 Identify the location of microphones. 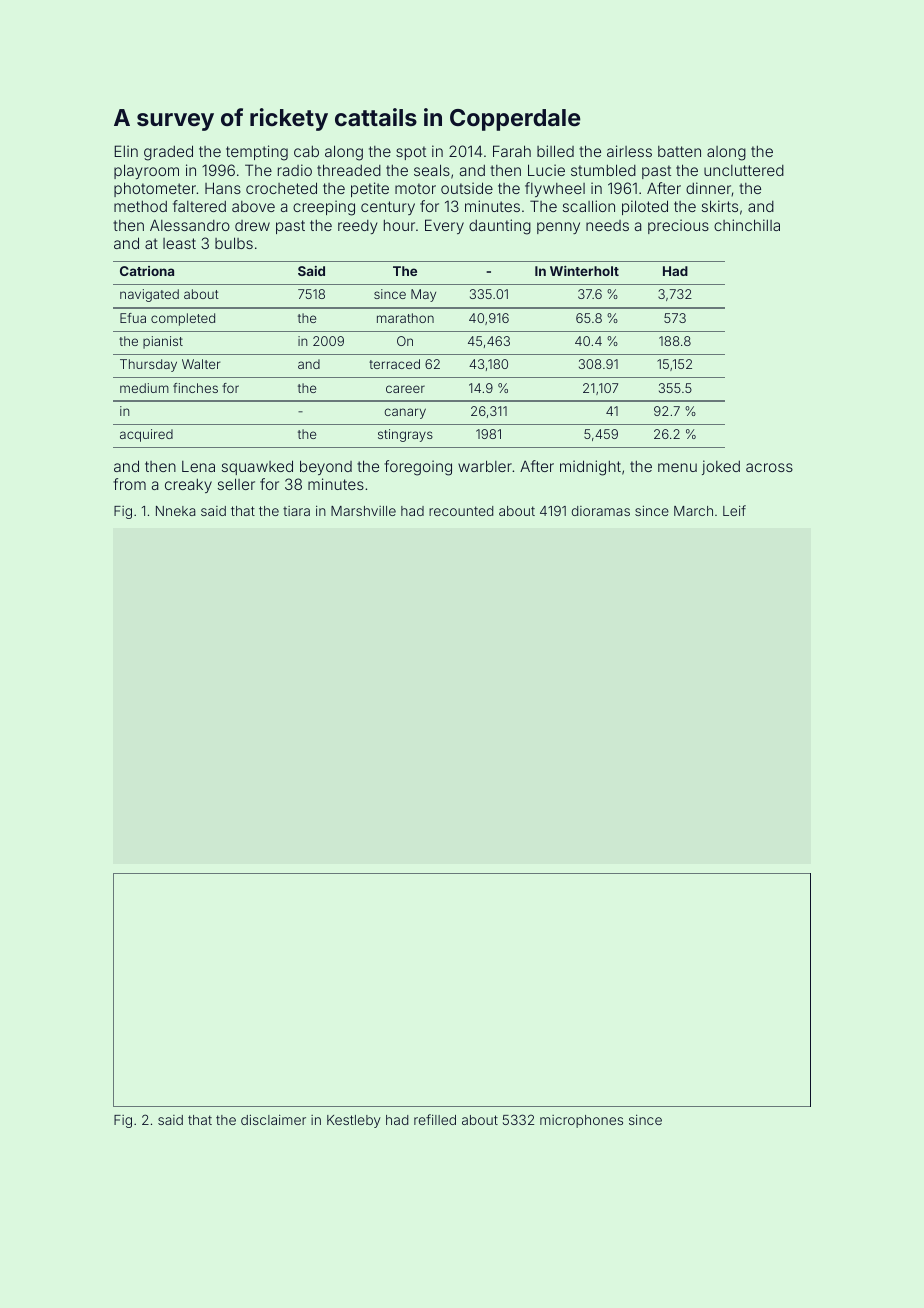
(581, 1121).
